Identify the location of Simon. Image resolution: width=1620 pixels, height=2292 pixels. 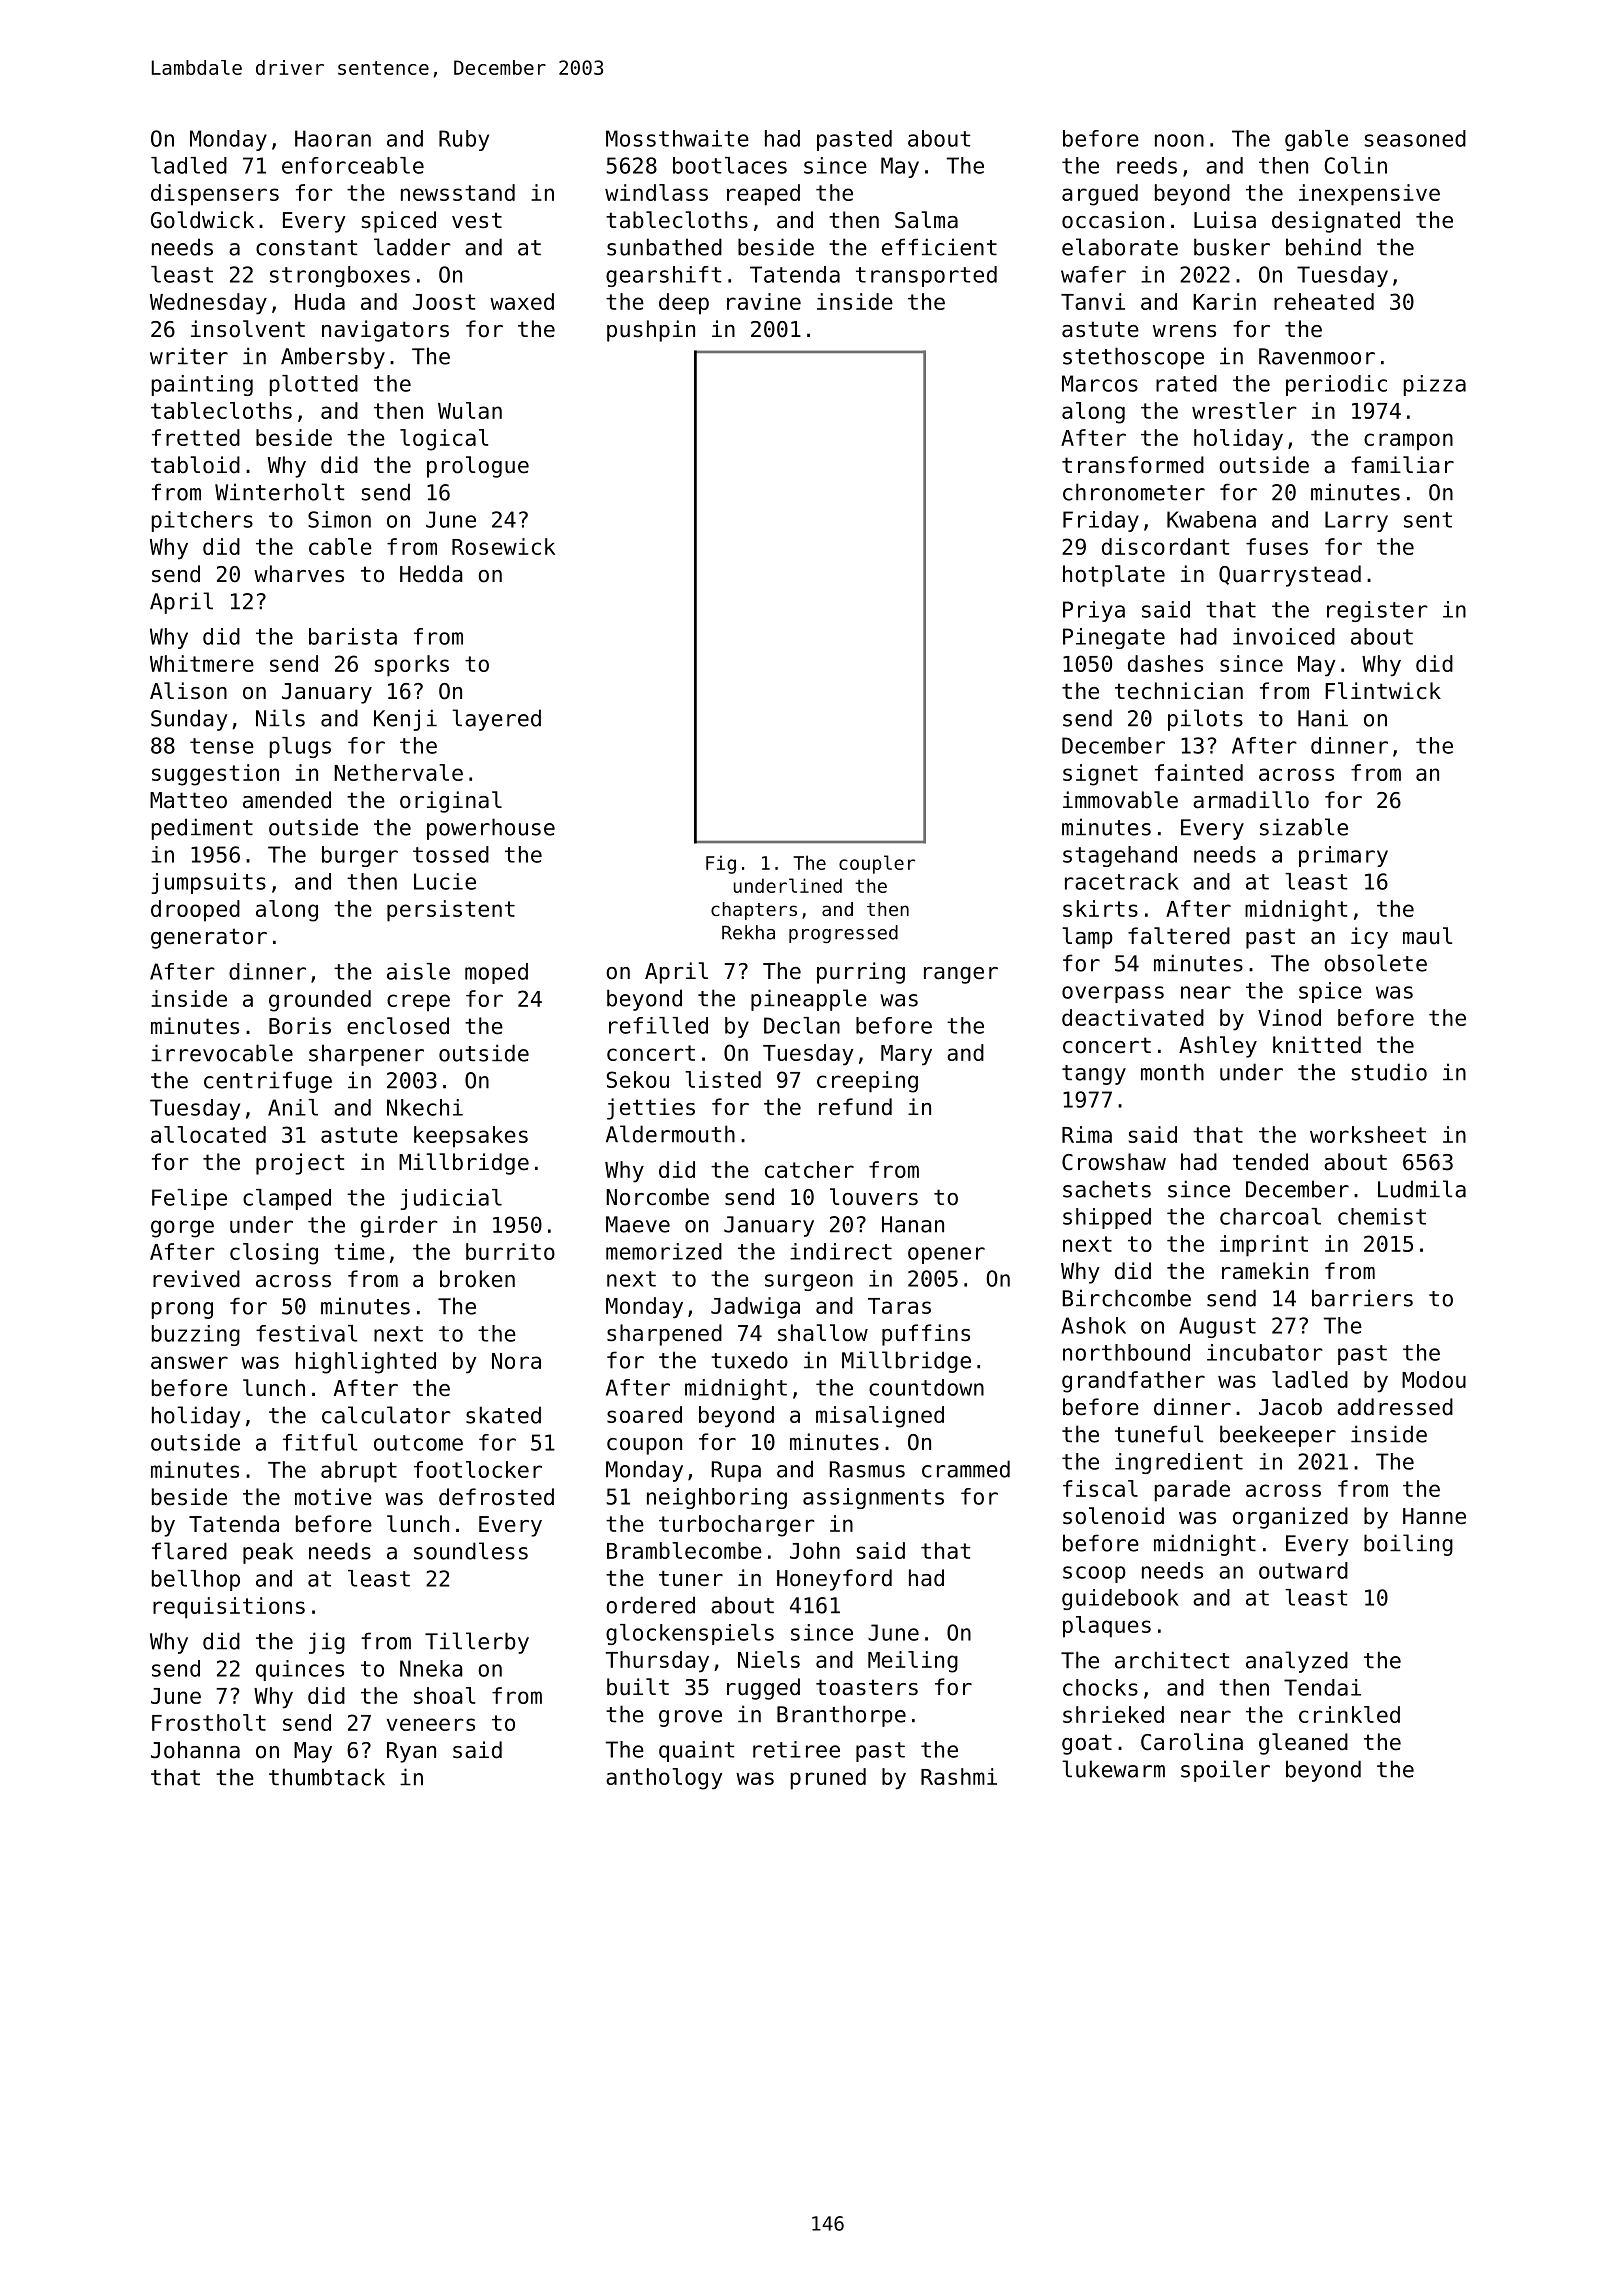
(339, 519).
